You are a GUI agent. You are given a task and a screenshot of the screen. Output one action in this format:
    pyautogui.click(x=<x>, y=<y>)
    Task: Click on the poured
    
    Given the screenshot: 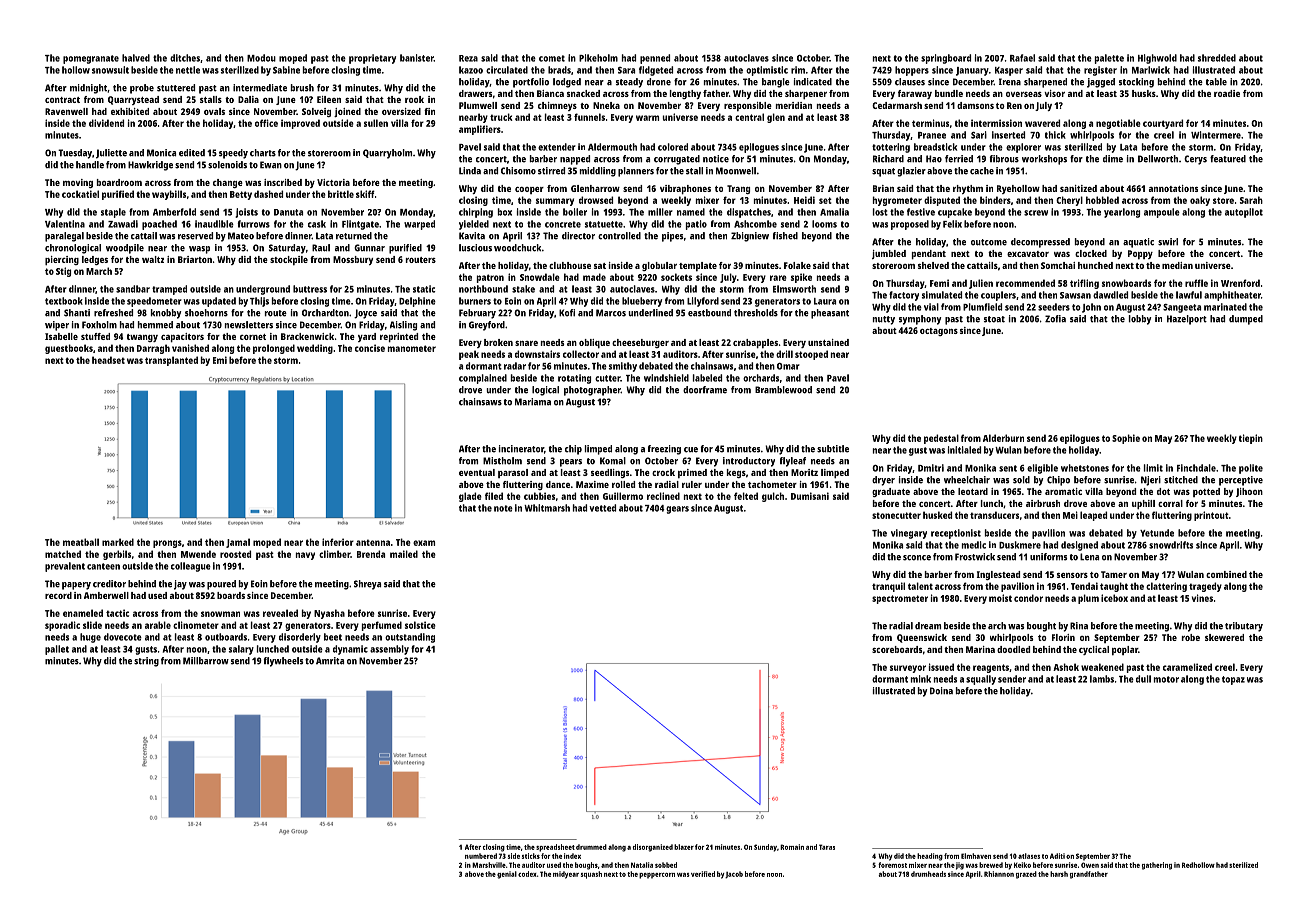 What is the action you would take?
    pyautogui.click(x=221, y=585)
